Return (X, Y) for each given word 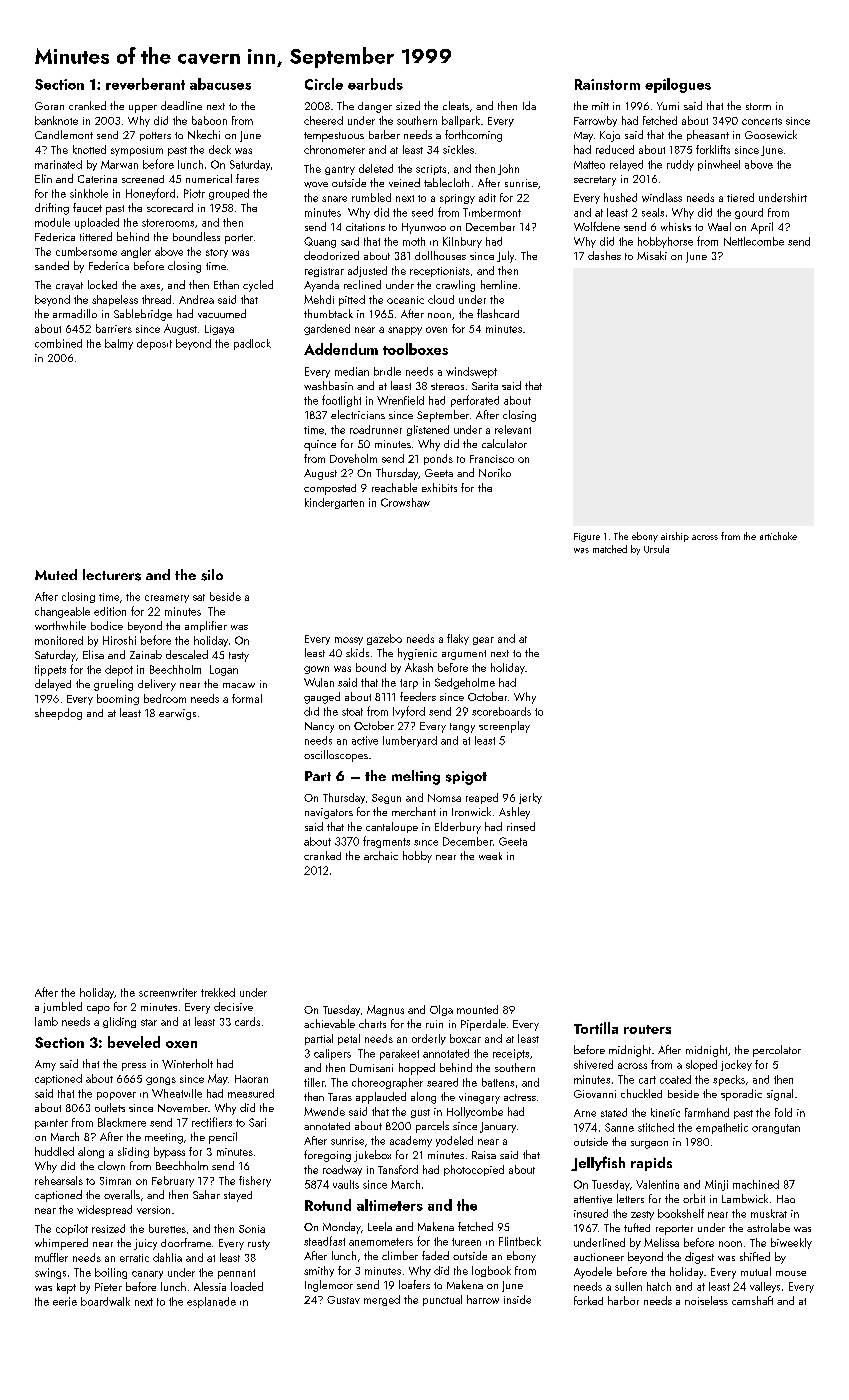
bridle (387, 371)
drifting (52, 209)
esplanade (211, 1302)
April (762, 228)
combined (58, 343)
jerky (530, 798)
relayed (626, 165)
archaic (381, 855)
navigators (329, 813)
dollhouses (440, 255)
